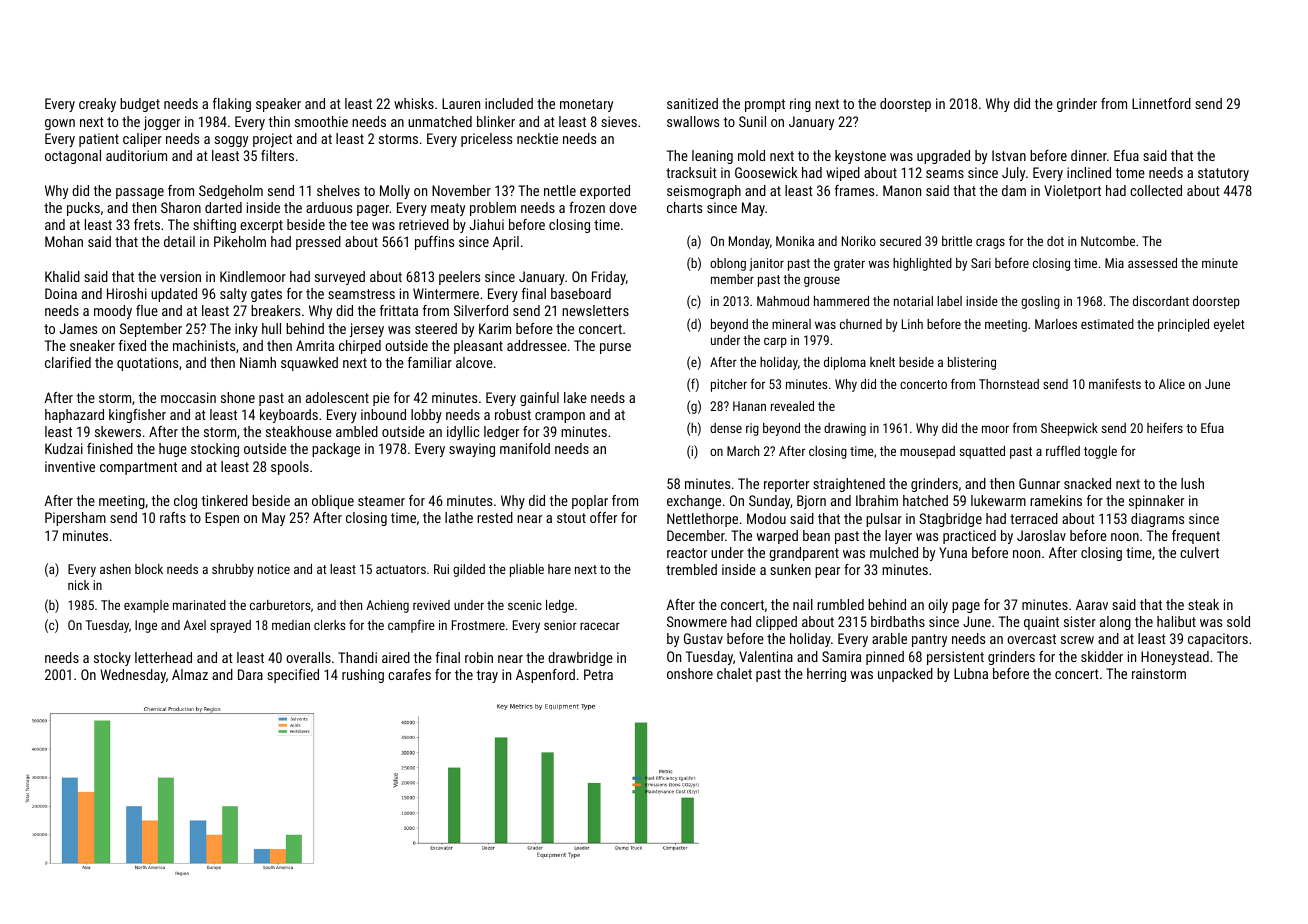  I want to click on unpacked, so click(905, 675).
